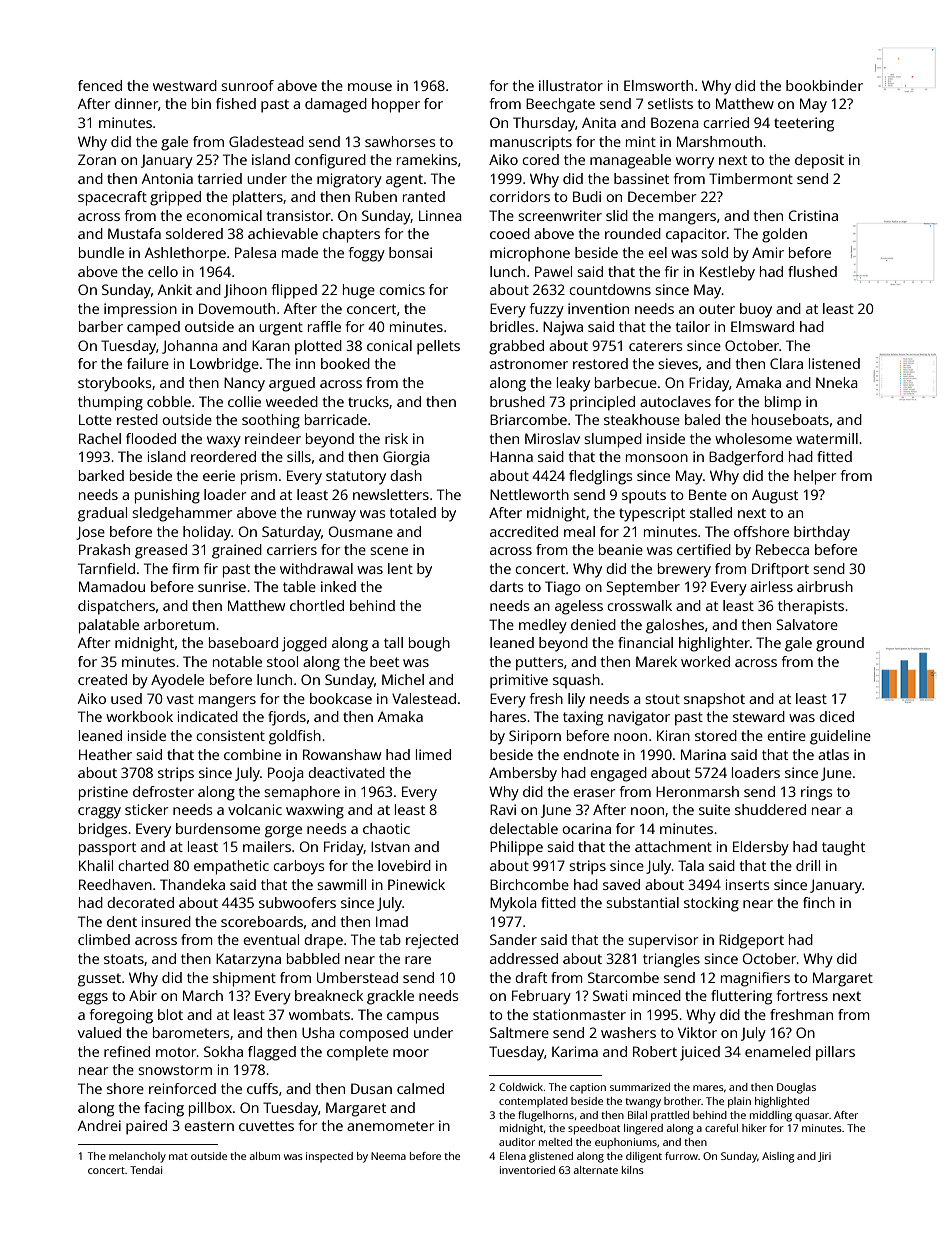  I want to click on Aisling, so click(778, 1157).
